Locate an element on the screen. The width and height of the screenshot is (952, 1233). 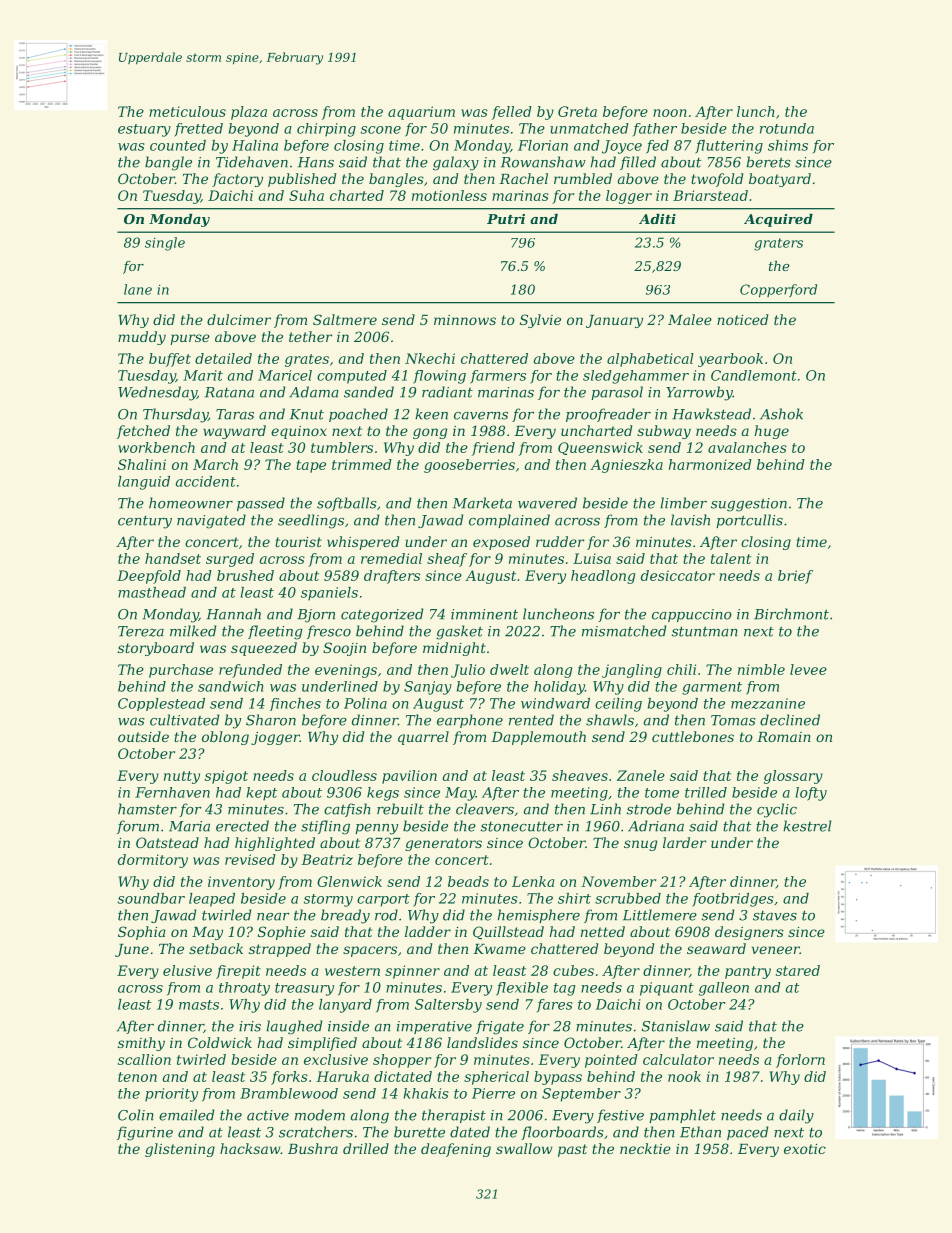
penny is located at coordinates (376, 829).
